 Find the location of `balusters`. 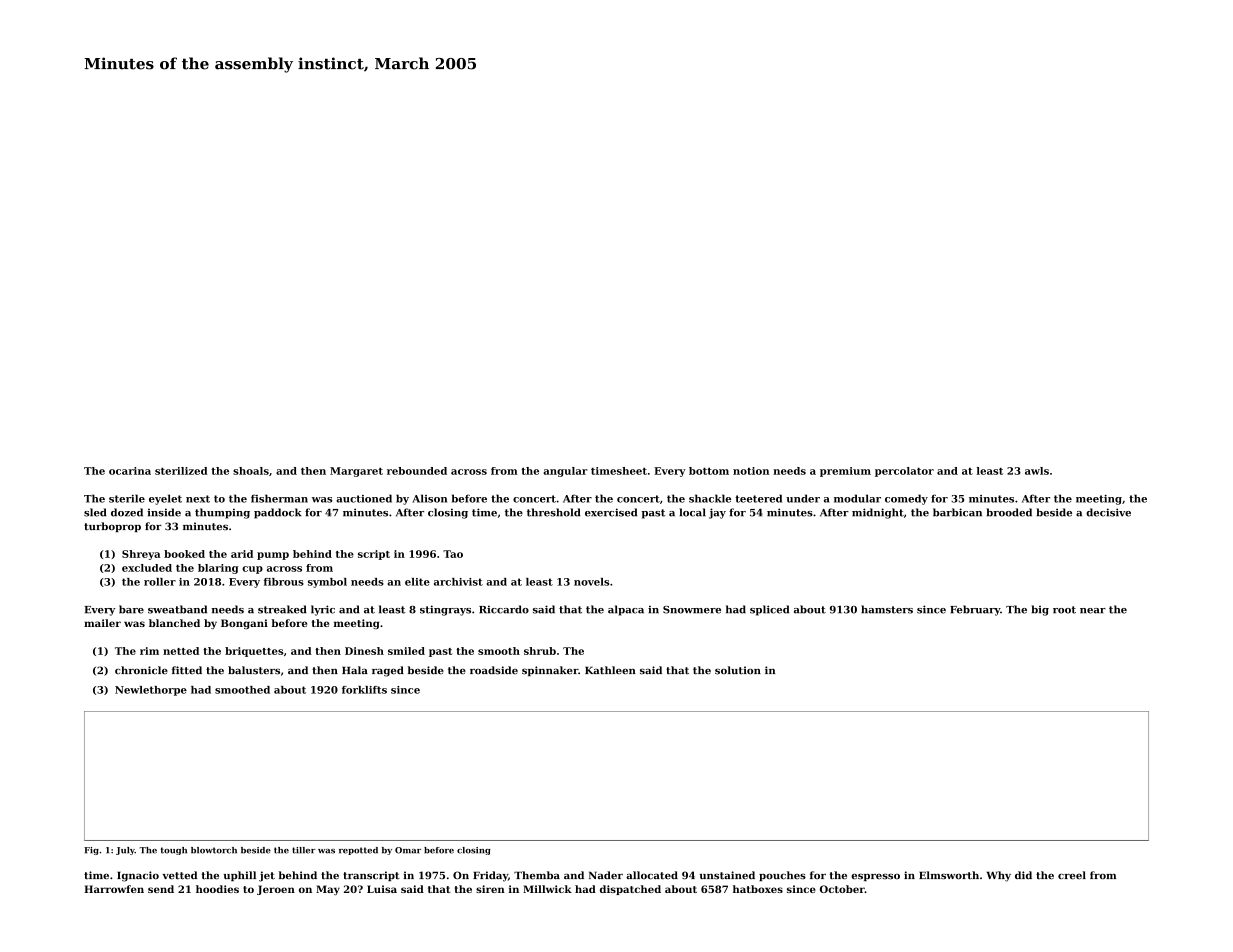

balusters is located at coordinates (254, 670).
